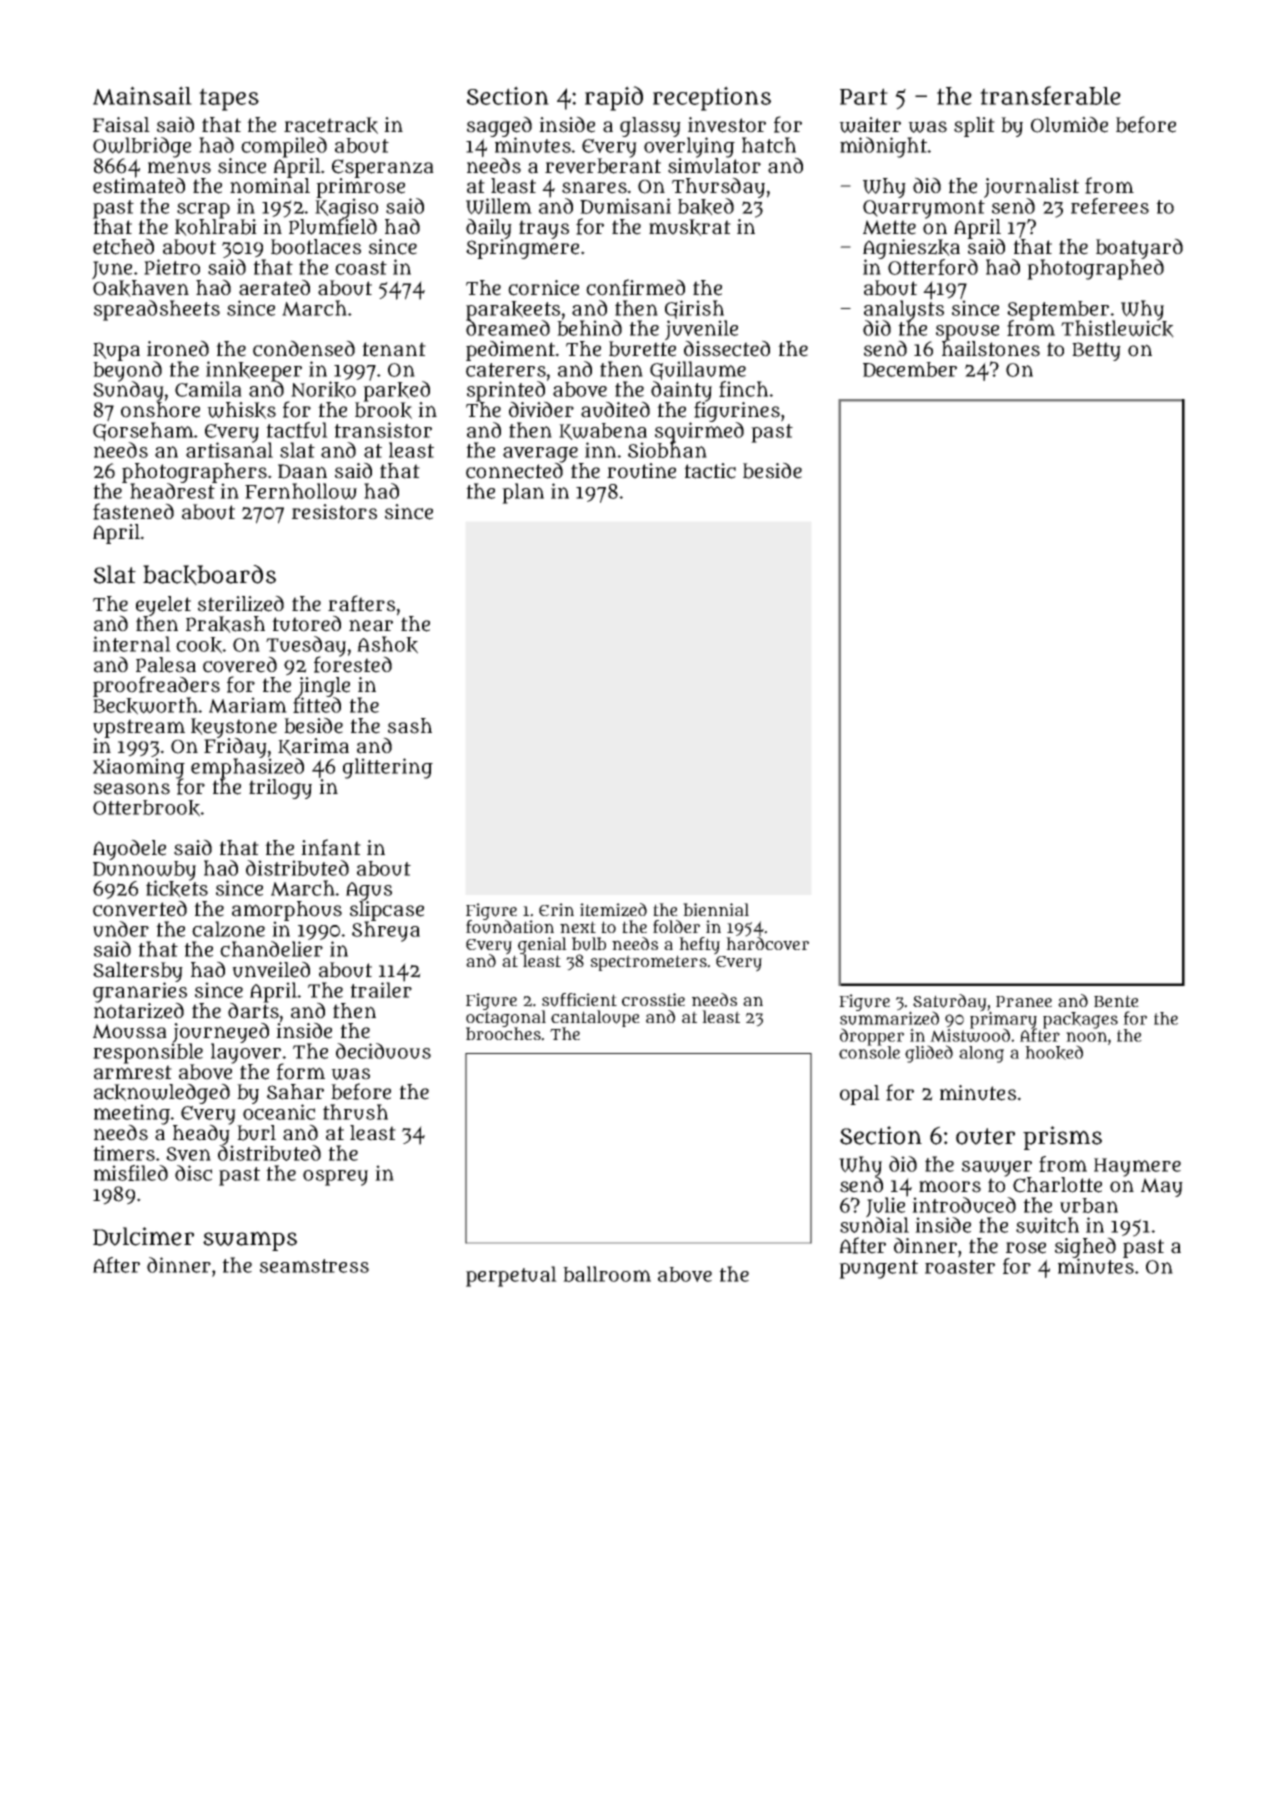  Describe the element at coordinates (543, 288) in the screenshot. I see `cornice` at that location.
